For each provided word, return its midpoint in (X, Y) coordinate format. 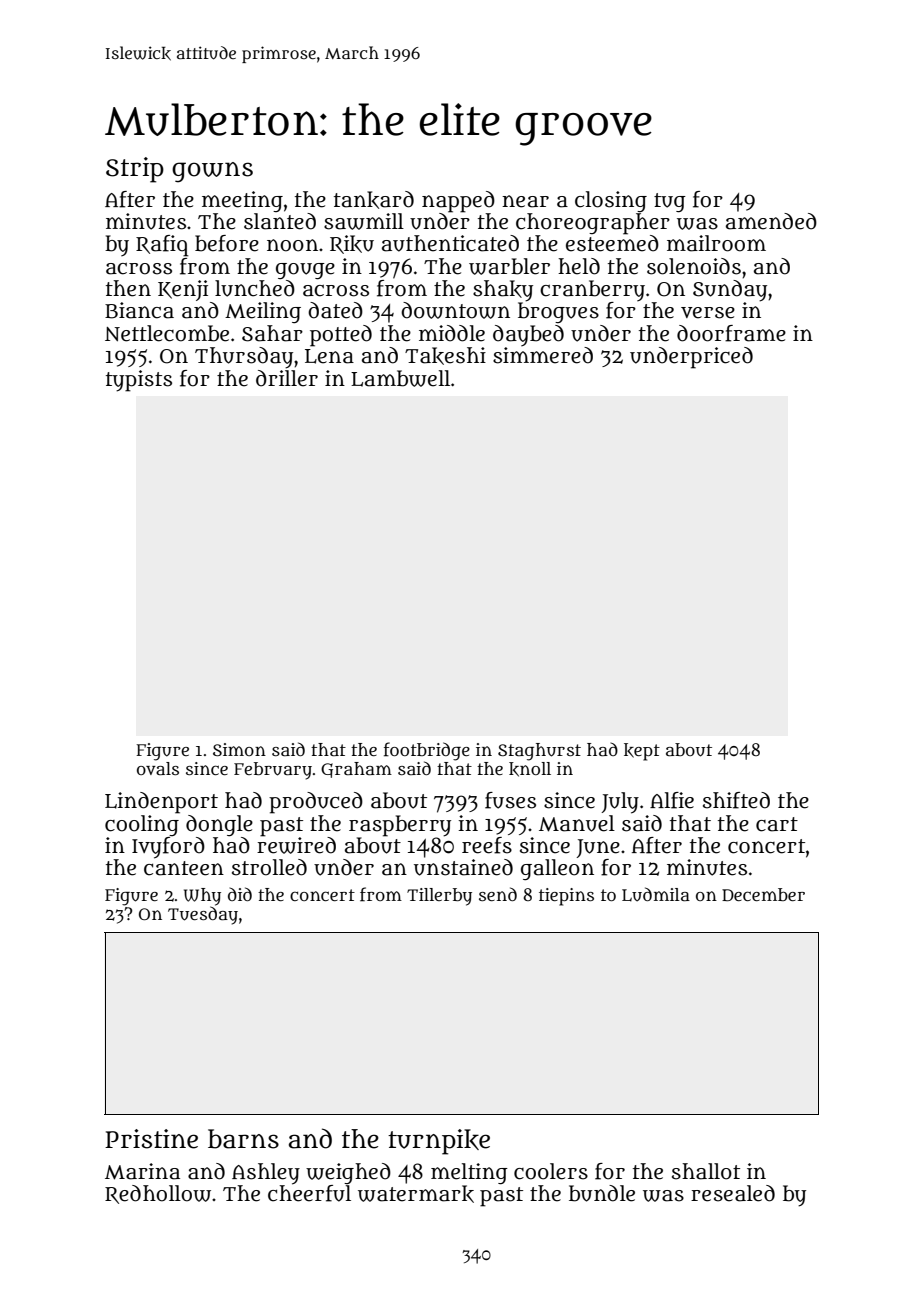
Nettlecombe (167, 333)
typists (139, 381)
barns (243, 1139)
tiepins (566, 897)
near (525, 201)
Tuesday (203, 915)
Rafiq (162, 246)
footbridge (427, 751)
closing (611, 201)
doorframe (731, 333)
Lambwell (400, 378)
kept (642, 752)
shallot (706, 1171)
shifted (736, 800)
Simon (239, 749)
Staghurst (539, 752)
